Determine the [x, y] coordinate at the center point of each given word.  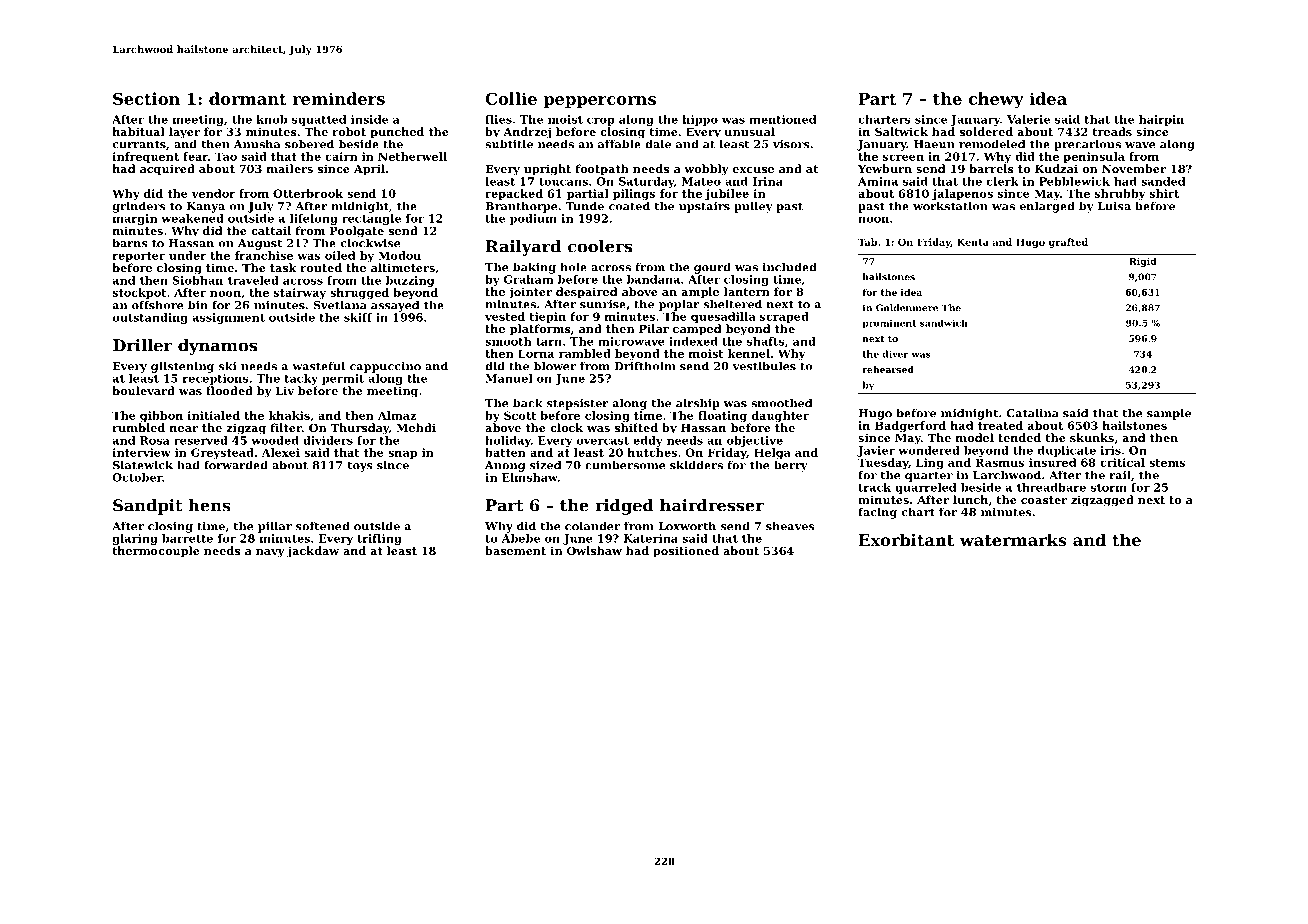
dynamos [217, 347]
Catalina [1032, 413]
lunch [970, 499]
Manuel [509, 378]
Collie [511, 98]
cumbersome [625, 465]
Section [146, 98]
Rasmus [1000, 462]
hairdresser [712, 505]
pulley [753, 207]
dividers [328, 440]
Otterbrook [308, 193]
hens [209, 505]
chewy [996, 100]
